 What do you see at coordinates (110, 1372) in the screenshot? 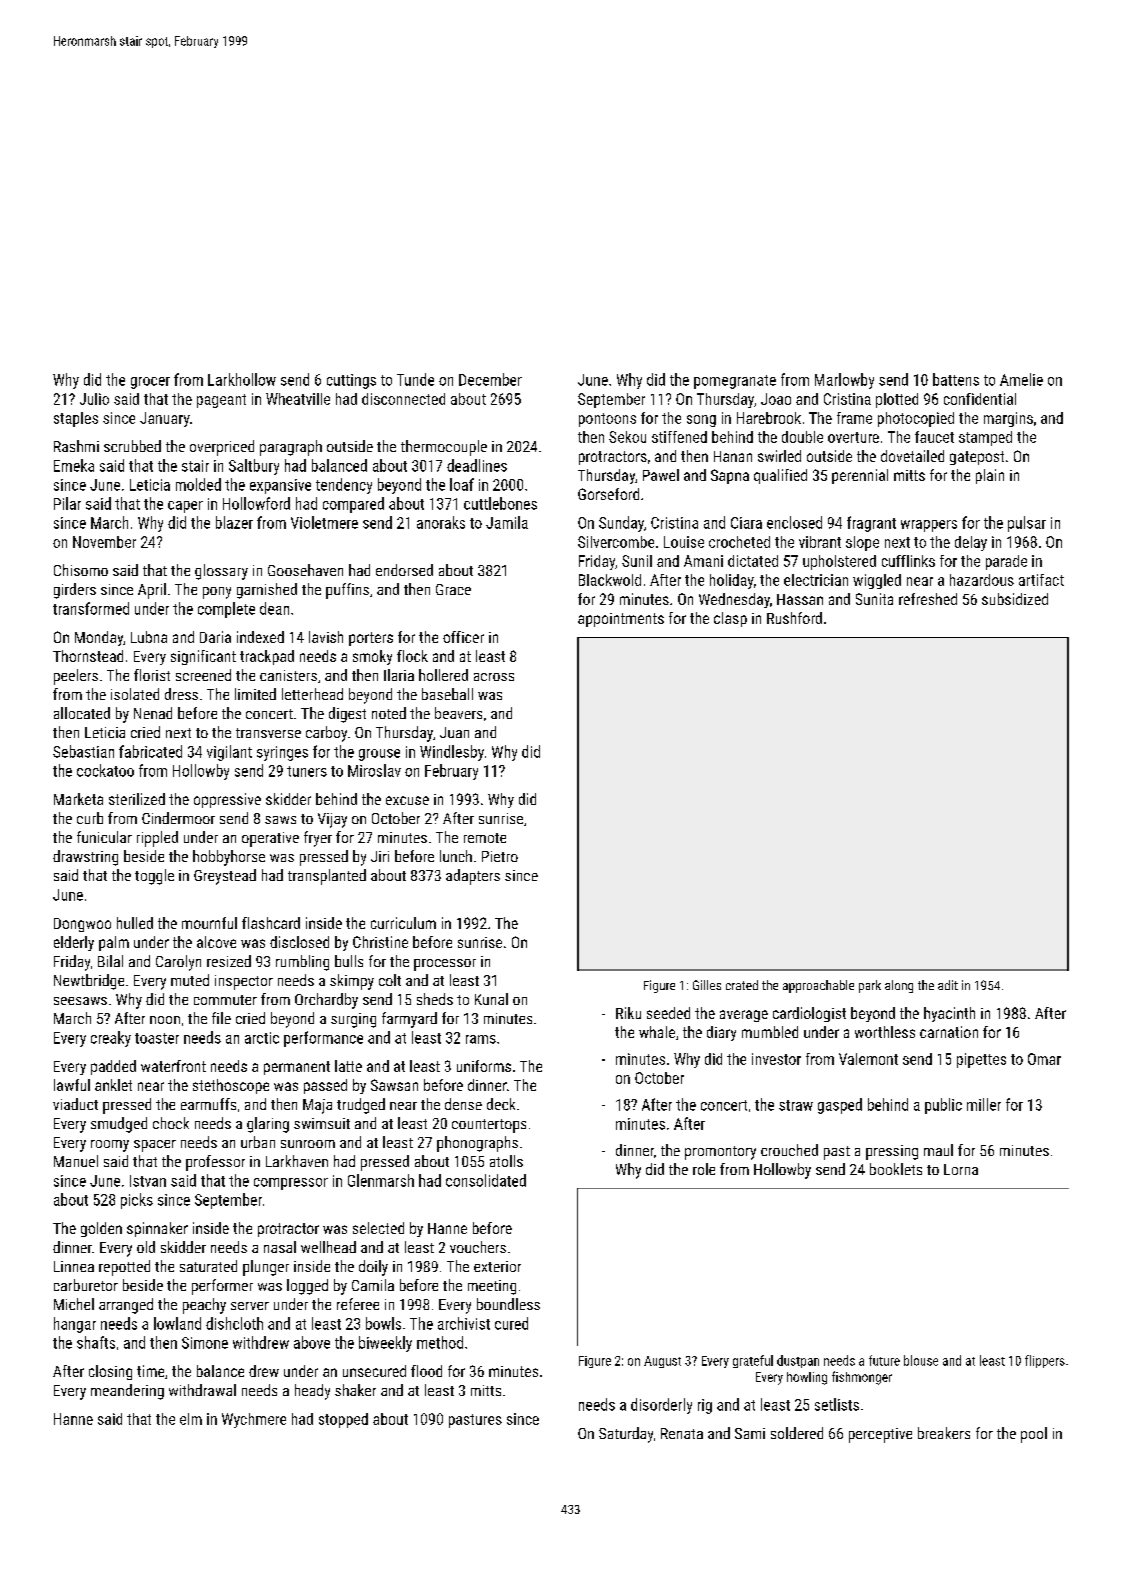
I see `closing` at bounding box center [110, 1372].
